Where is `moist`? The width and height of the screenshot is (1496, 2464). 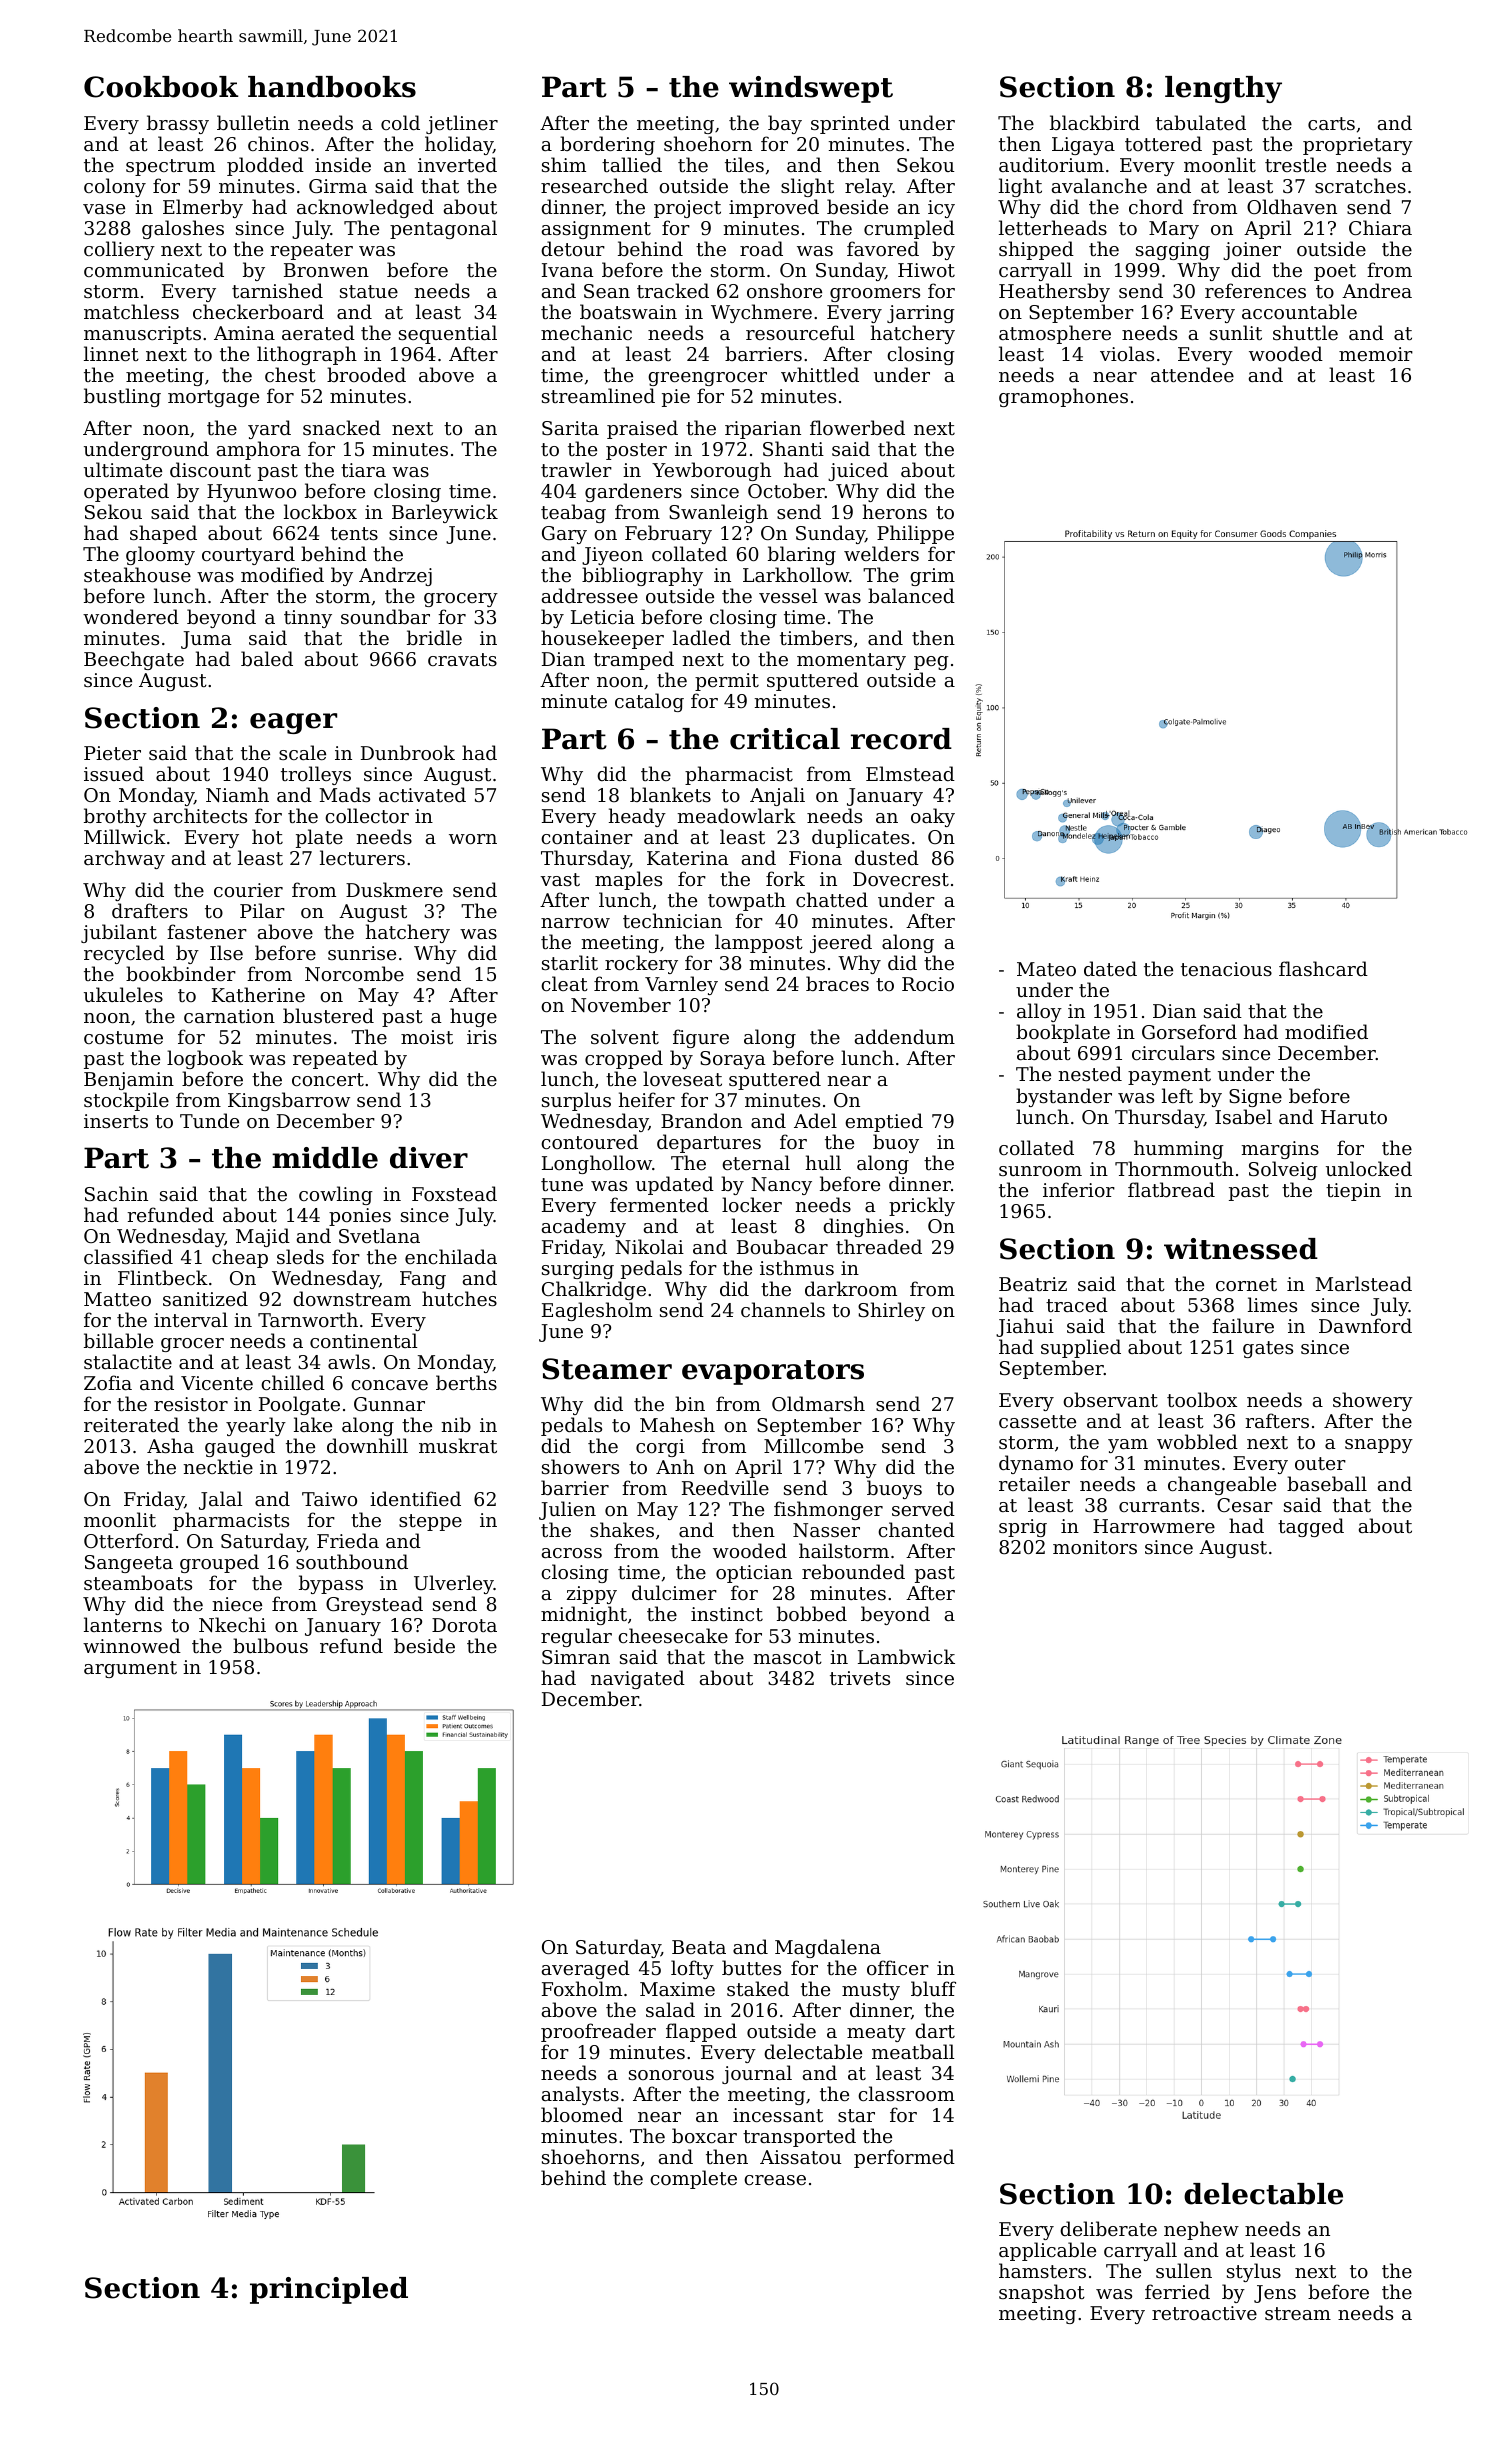 moist is located at coordinates (427, 1037).
